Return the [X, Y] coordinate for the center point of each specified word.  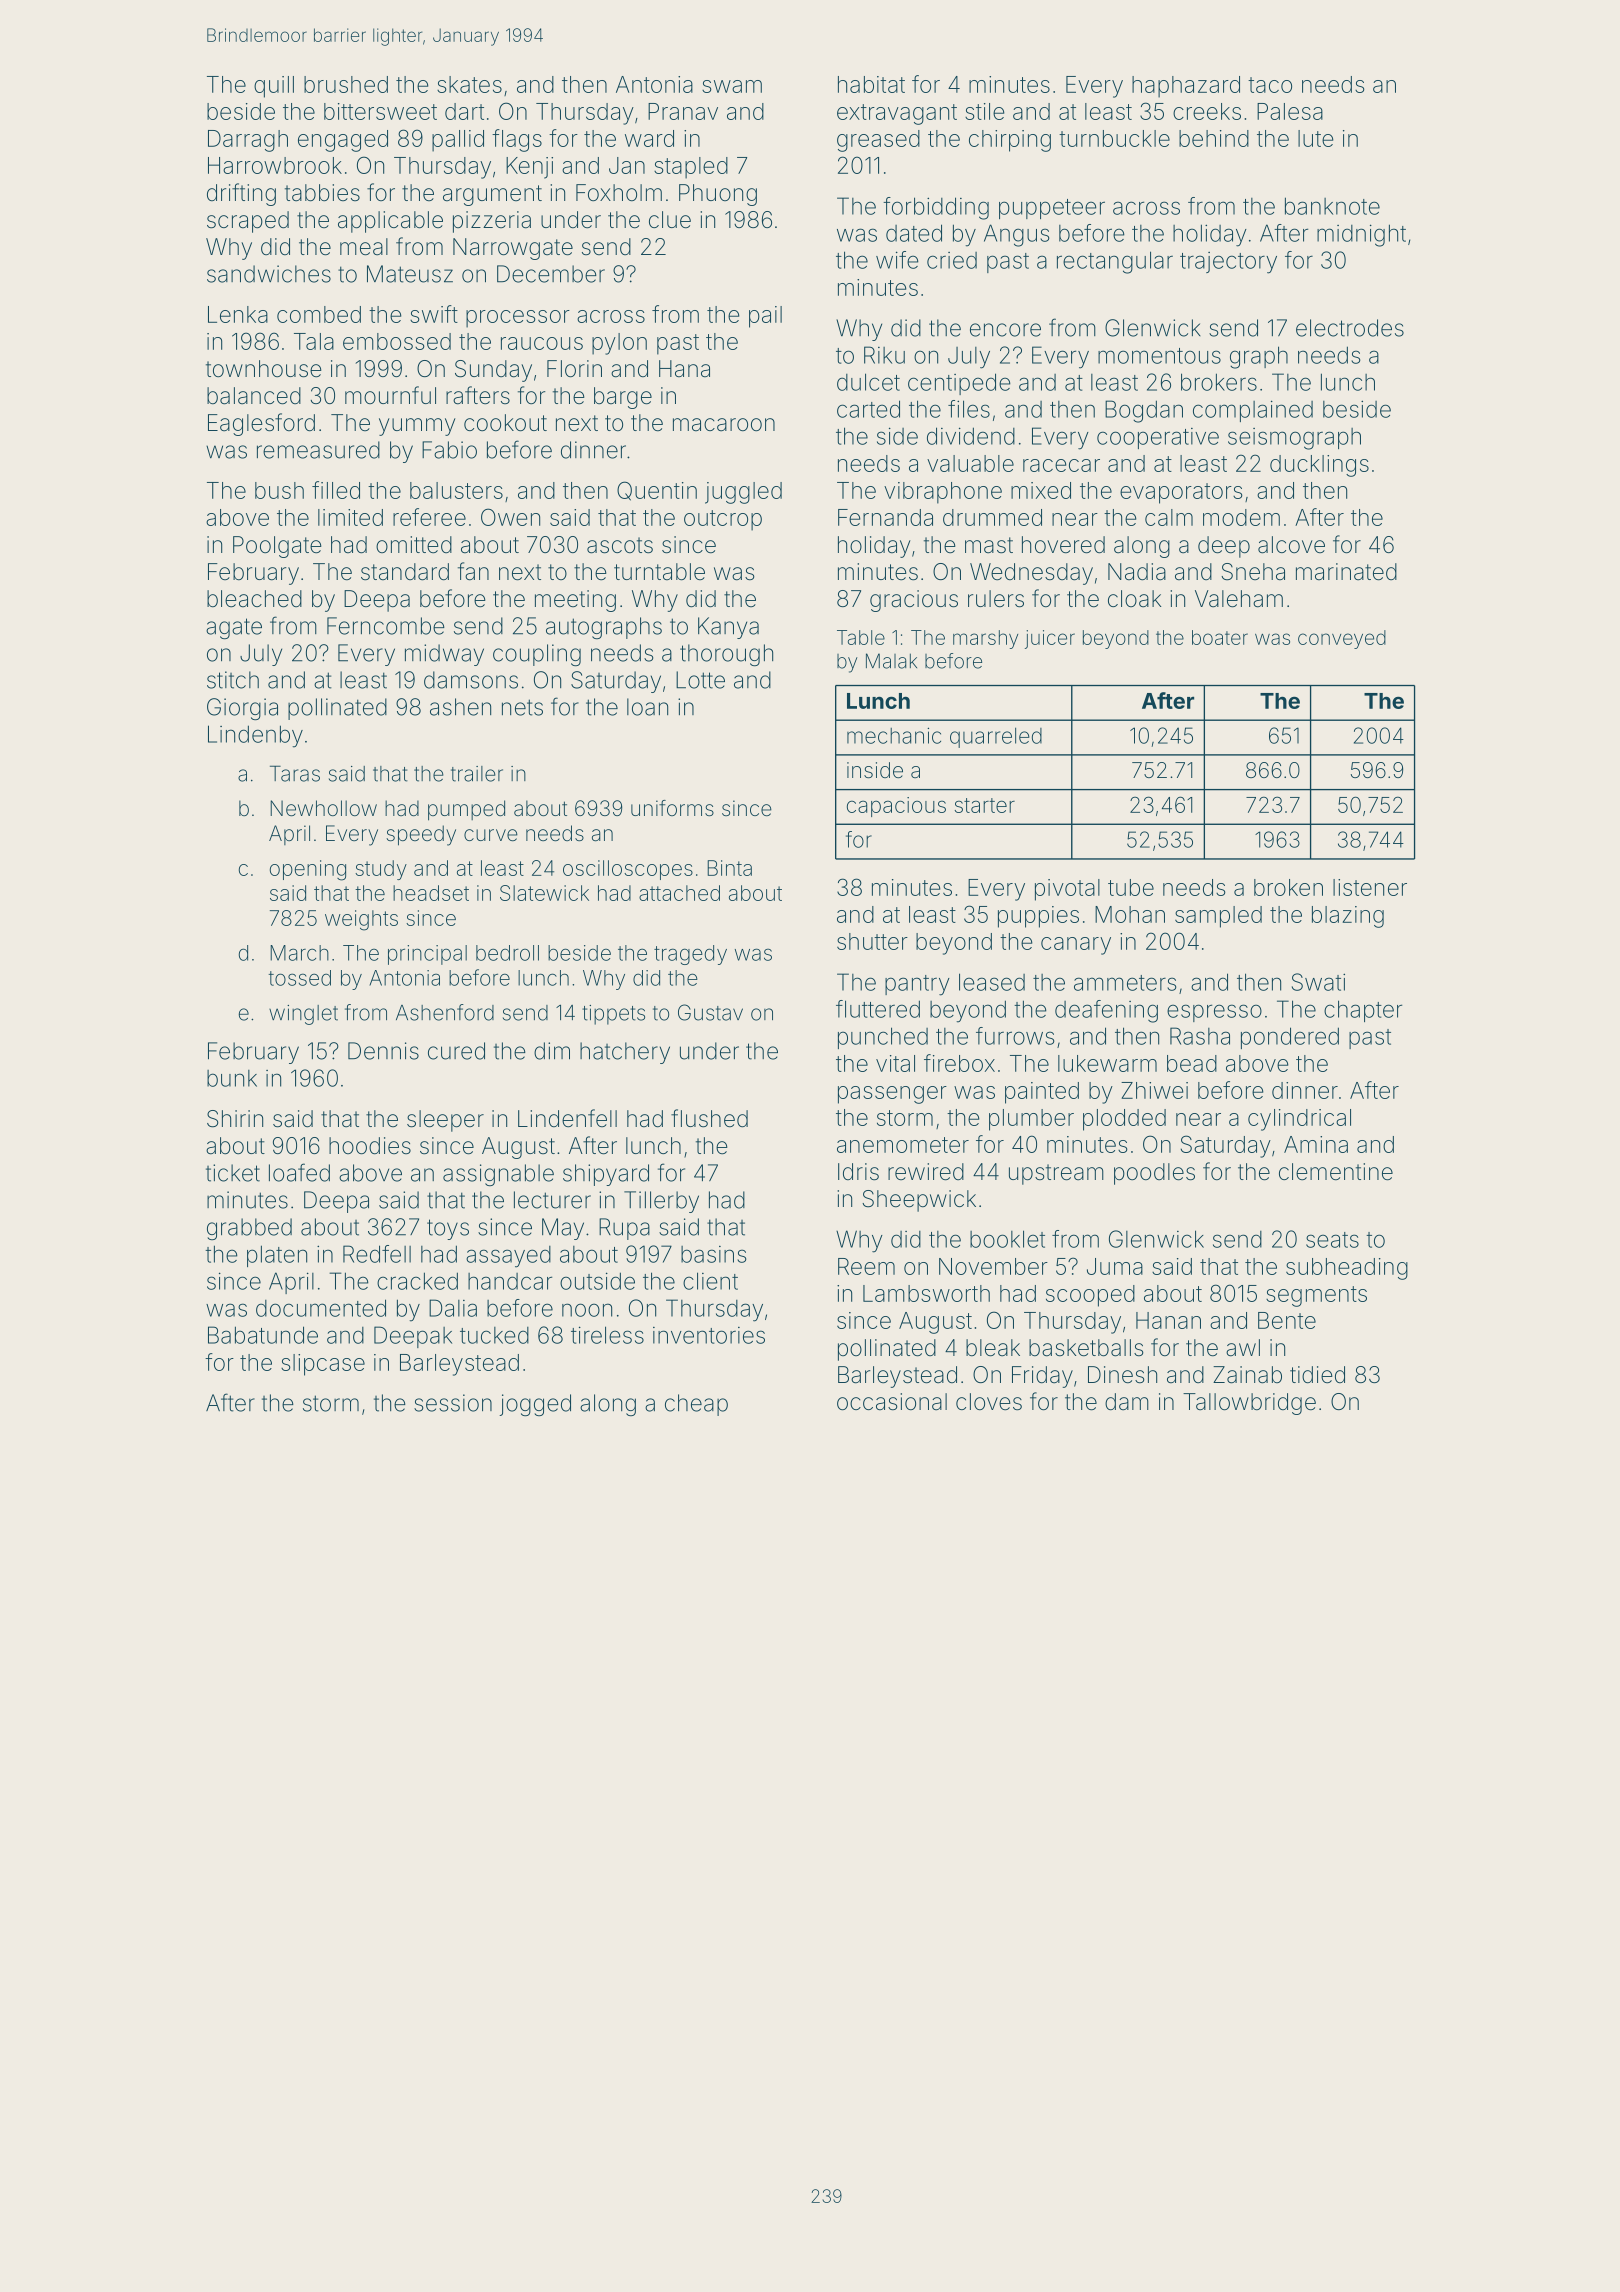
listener [1370, 887]
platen [277, 1256]
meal [364, 247]
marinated [1346, 572]
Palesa [1290, 111]
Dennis [383, 1051]
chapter [1363, 1011]
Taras [295, 773]
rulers [996, 599]
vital [895, 1063]
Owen [510, 517]
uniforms [672, 808]
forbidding [936, 208]
